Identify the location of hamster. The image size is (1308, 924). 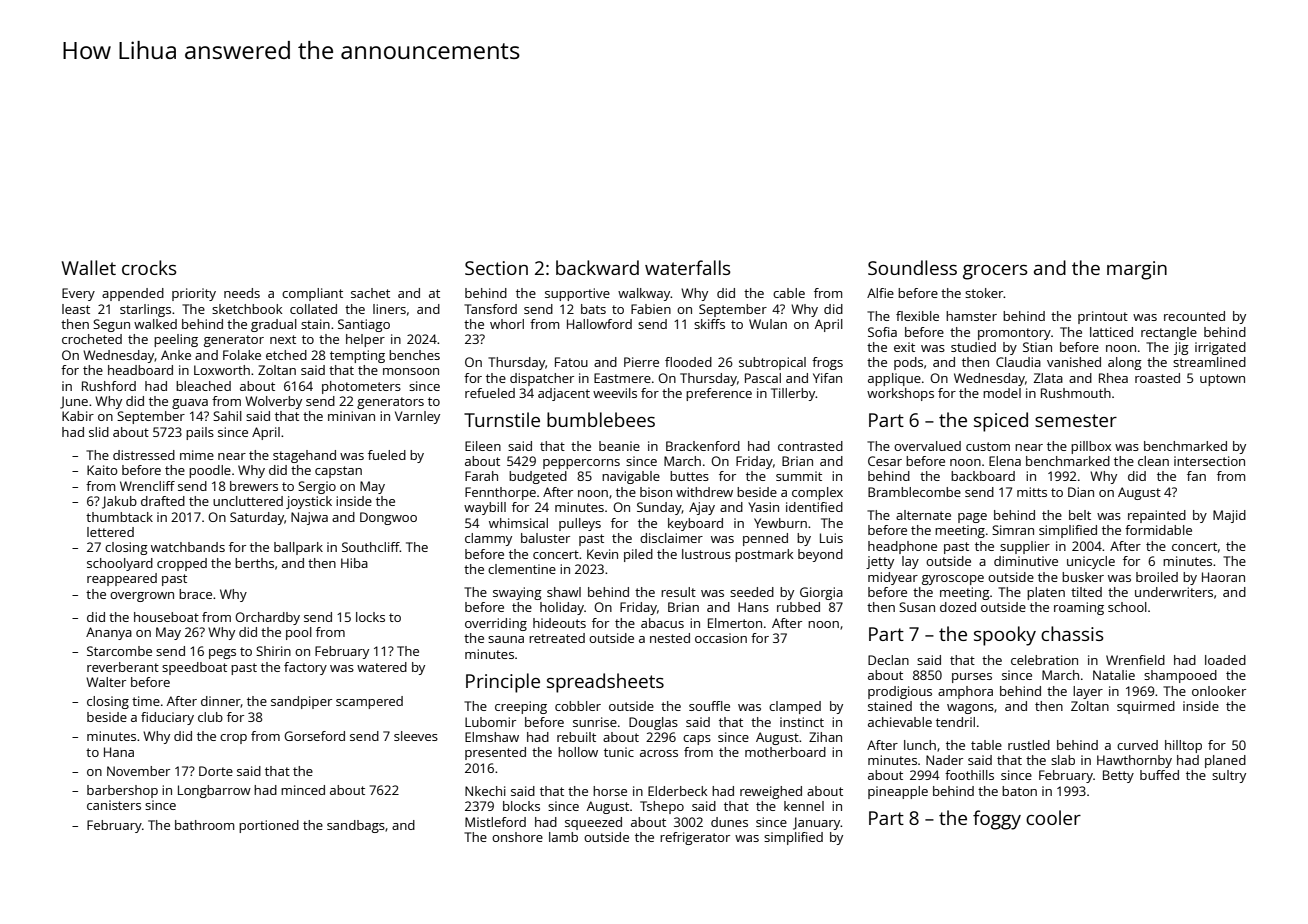
(971, 316).
